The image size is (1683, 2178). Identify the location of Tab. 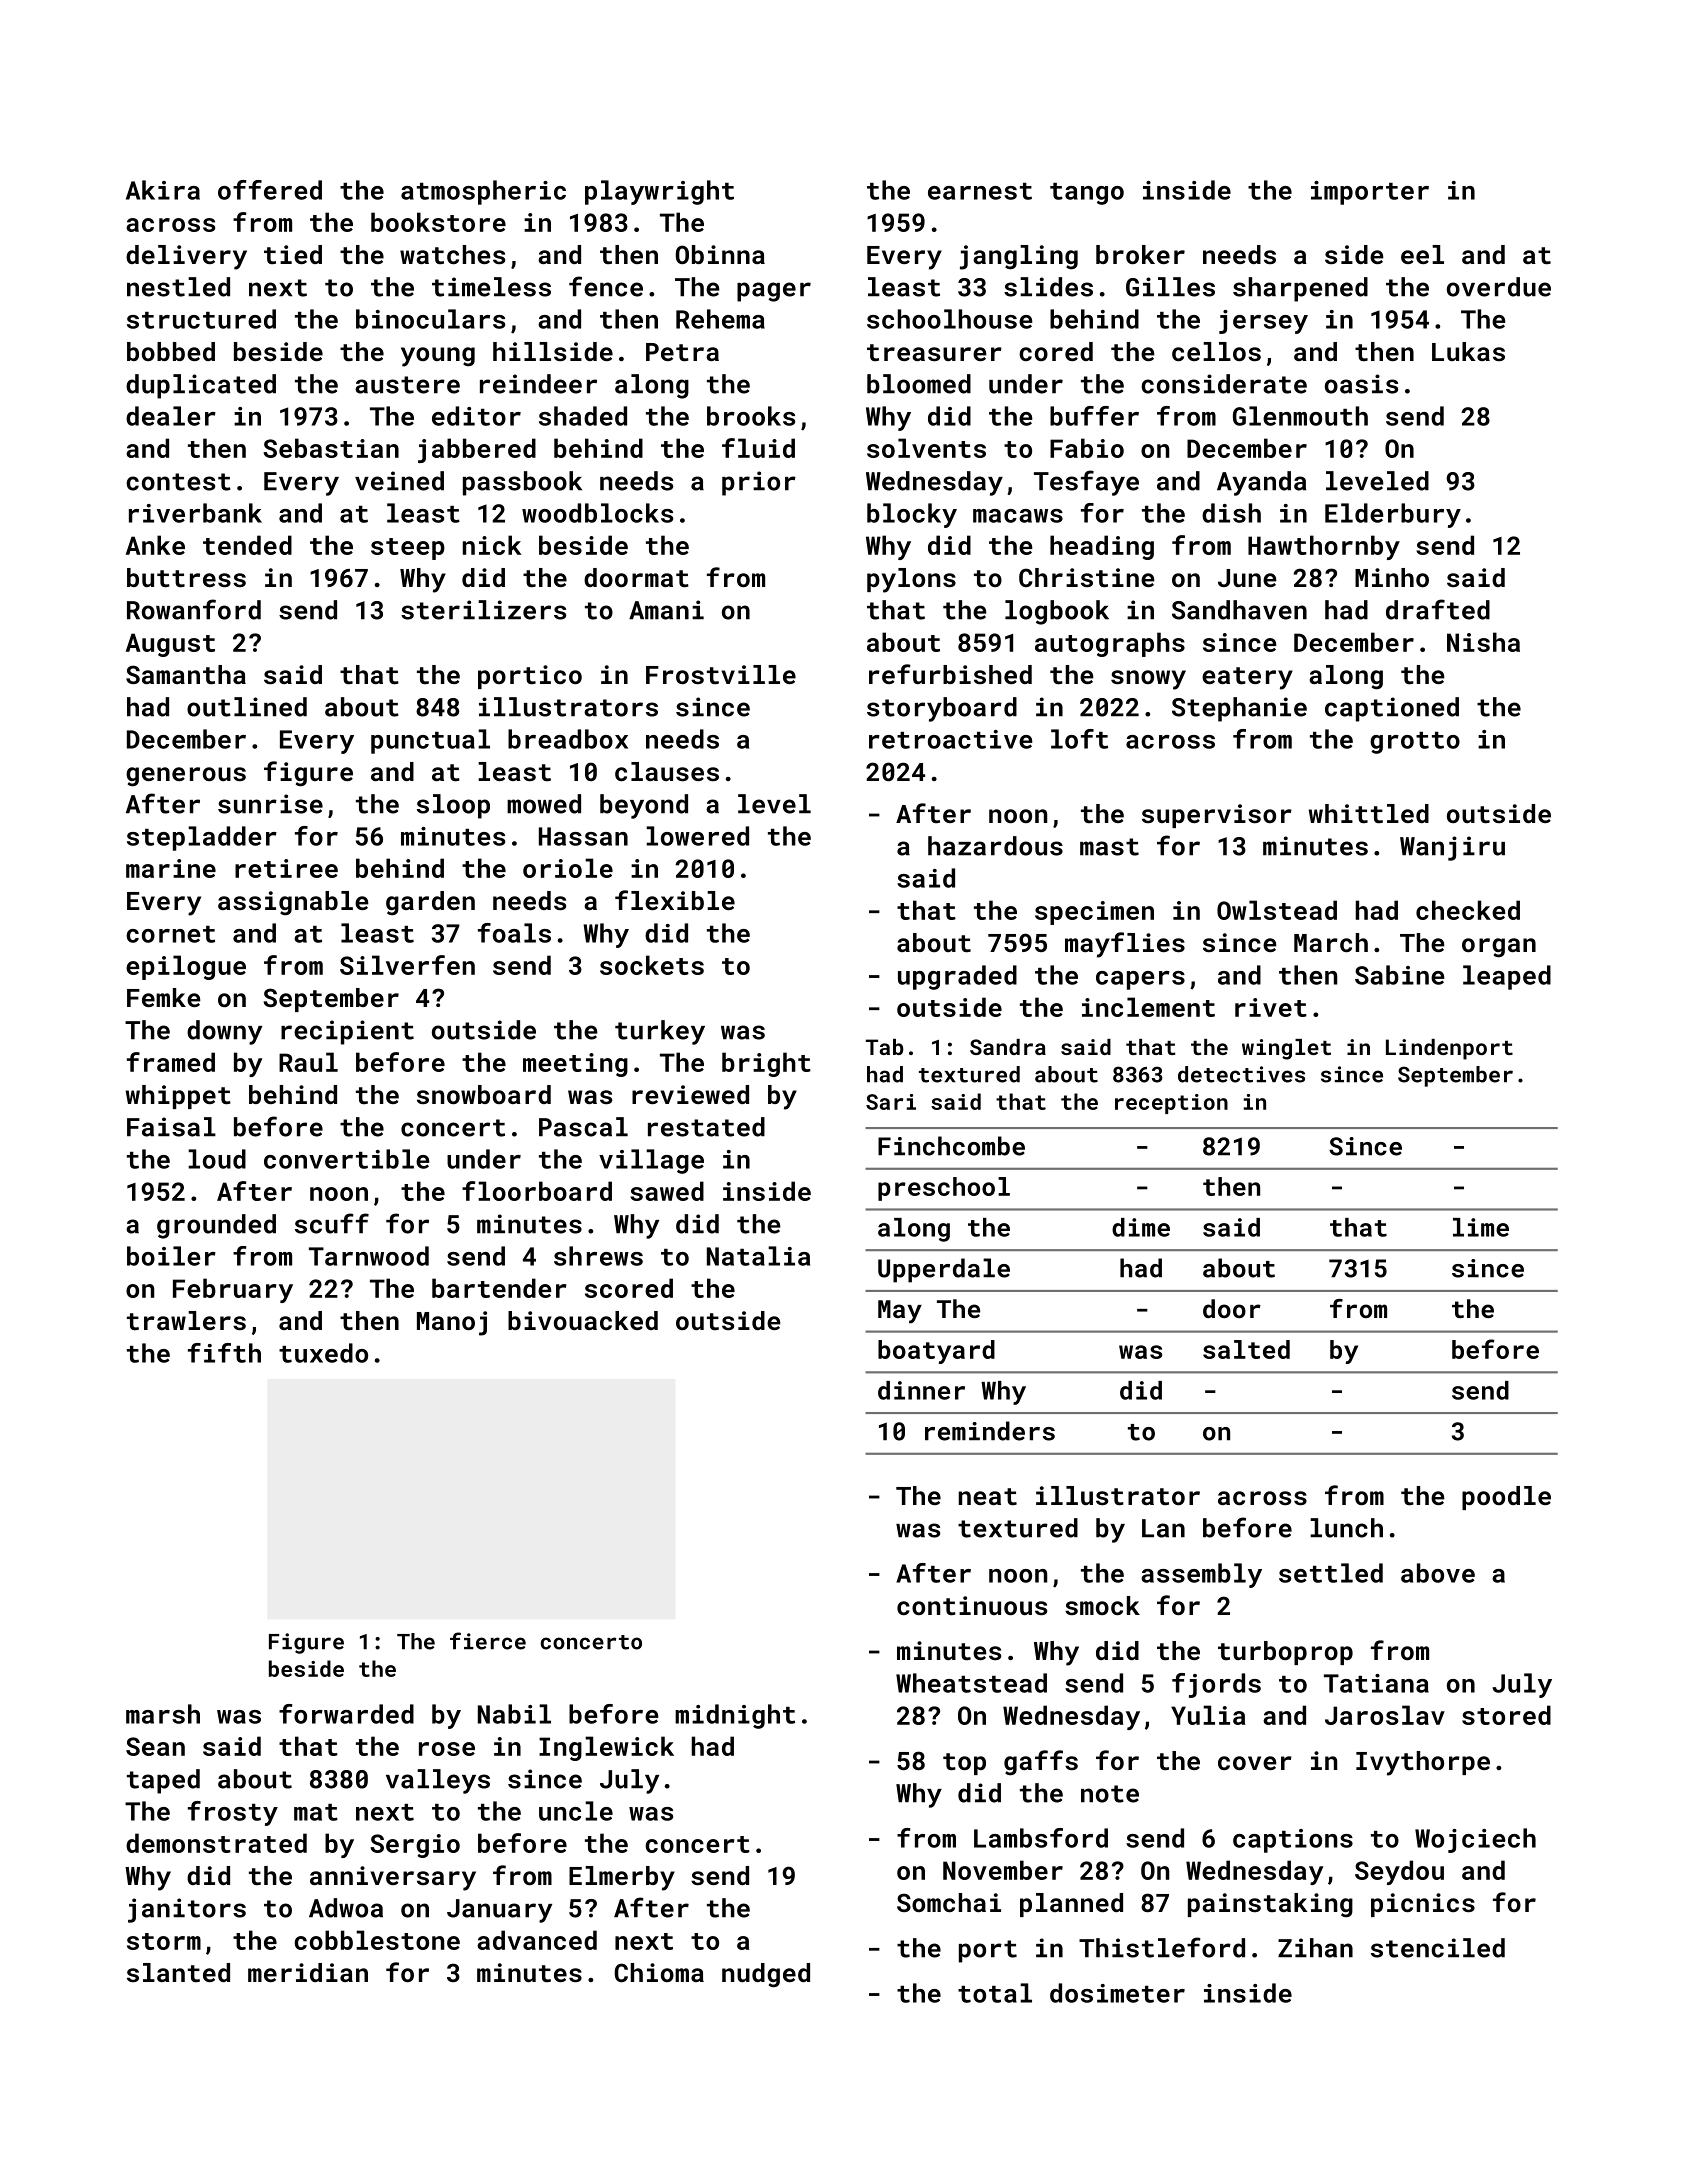
(885, 1047).
